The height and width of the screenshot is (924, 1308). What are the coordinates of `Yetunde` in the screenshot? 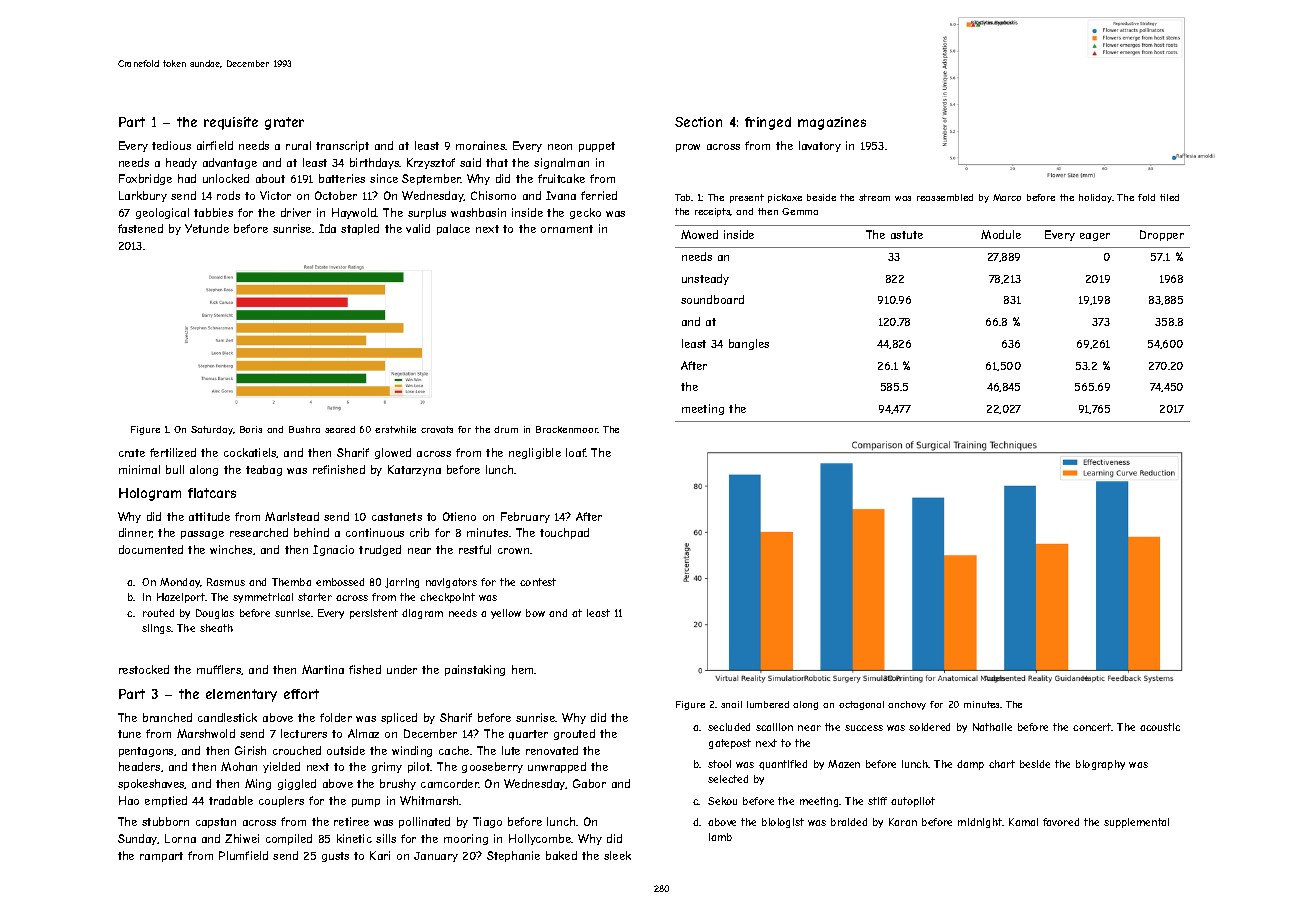 It's located at (207, 228).
